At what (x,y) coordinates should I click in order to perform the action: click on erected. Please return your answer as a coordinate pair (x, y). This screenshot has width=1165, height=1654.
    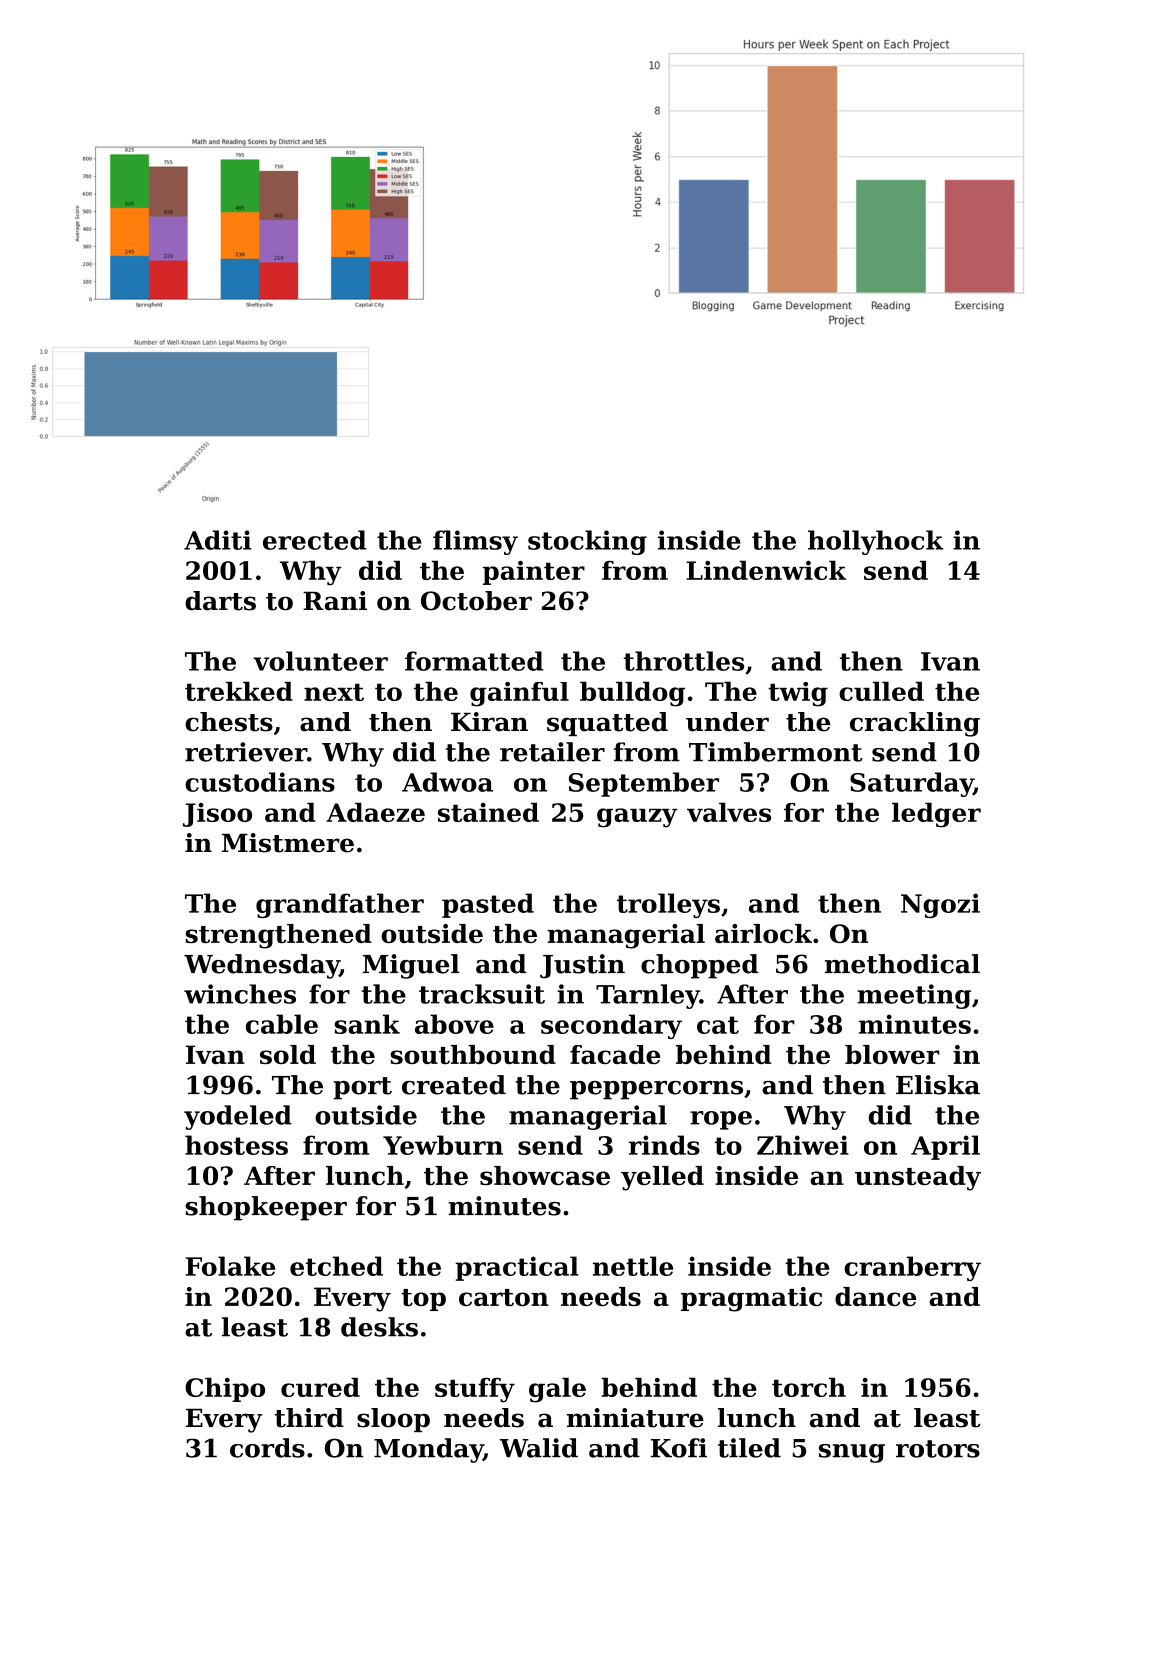
    Looking at the image, I should click on (315, 540).
